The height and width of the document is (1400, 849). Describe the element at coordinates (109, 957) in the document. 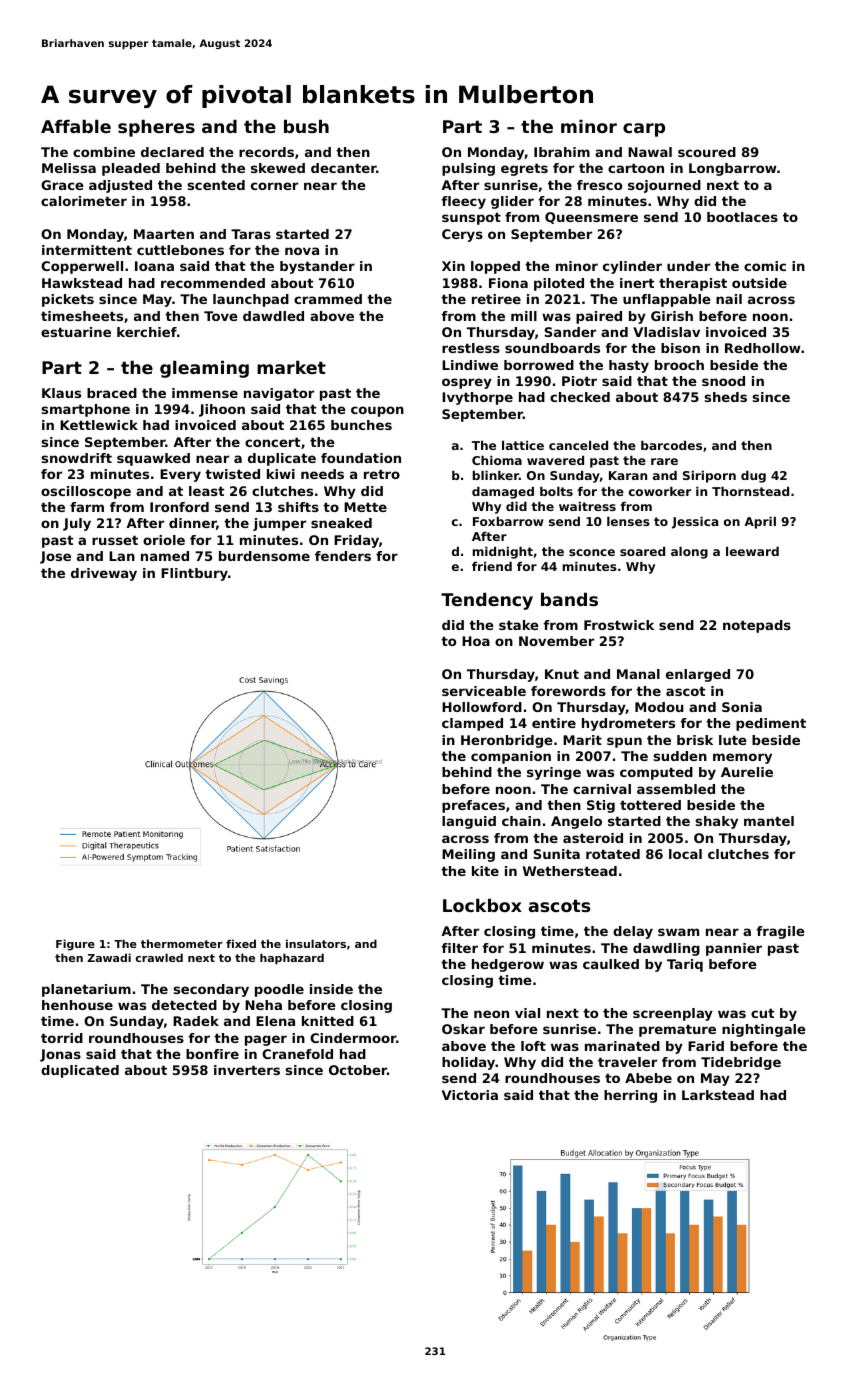

I see `Zawadi` at that location.
